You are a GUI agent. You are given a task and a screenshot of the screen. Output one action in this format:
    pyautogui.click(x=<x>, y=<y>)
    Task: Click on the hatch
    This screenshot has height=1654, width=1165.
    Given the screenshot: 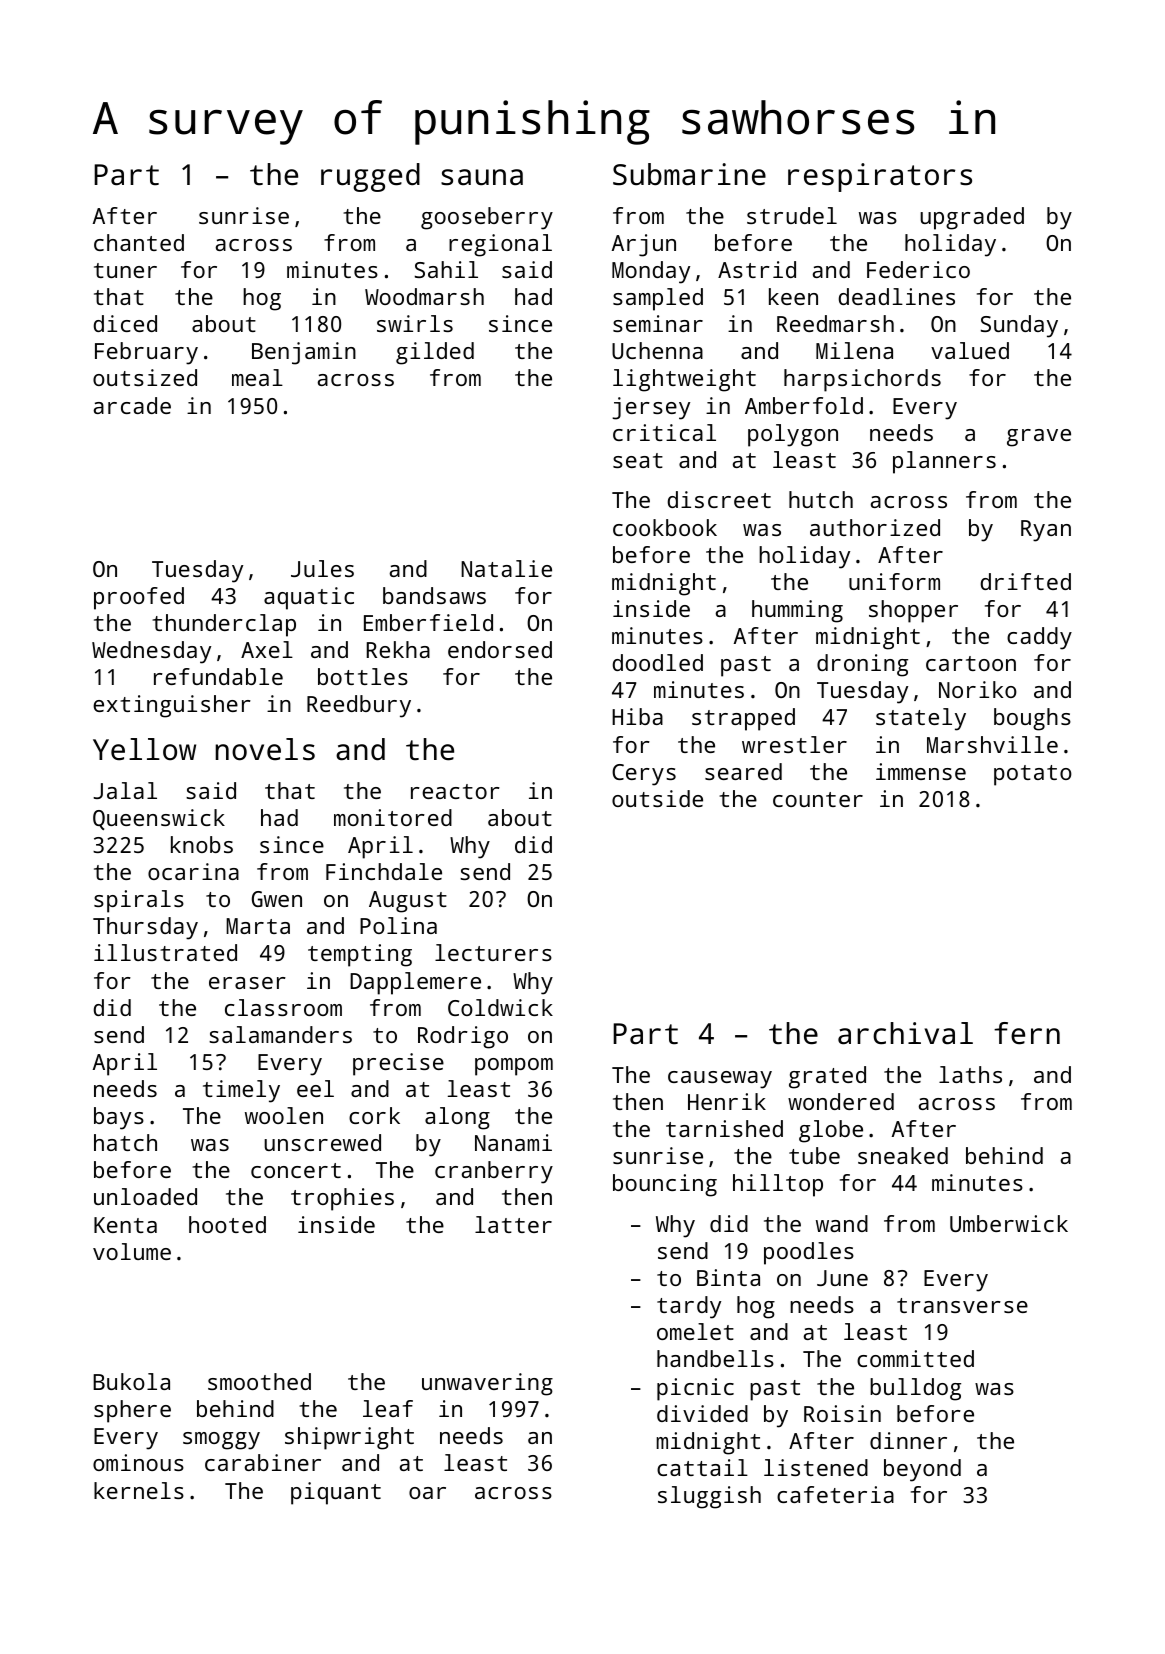 What is the action you would take?
    pyautogui.click(x=125, y=1142)
